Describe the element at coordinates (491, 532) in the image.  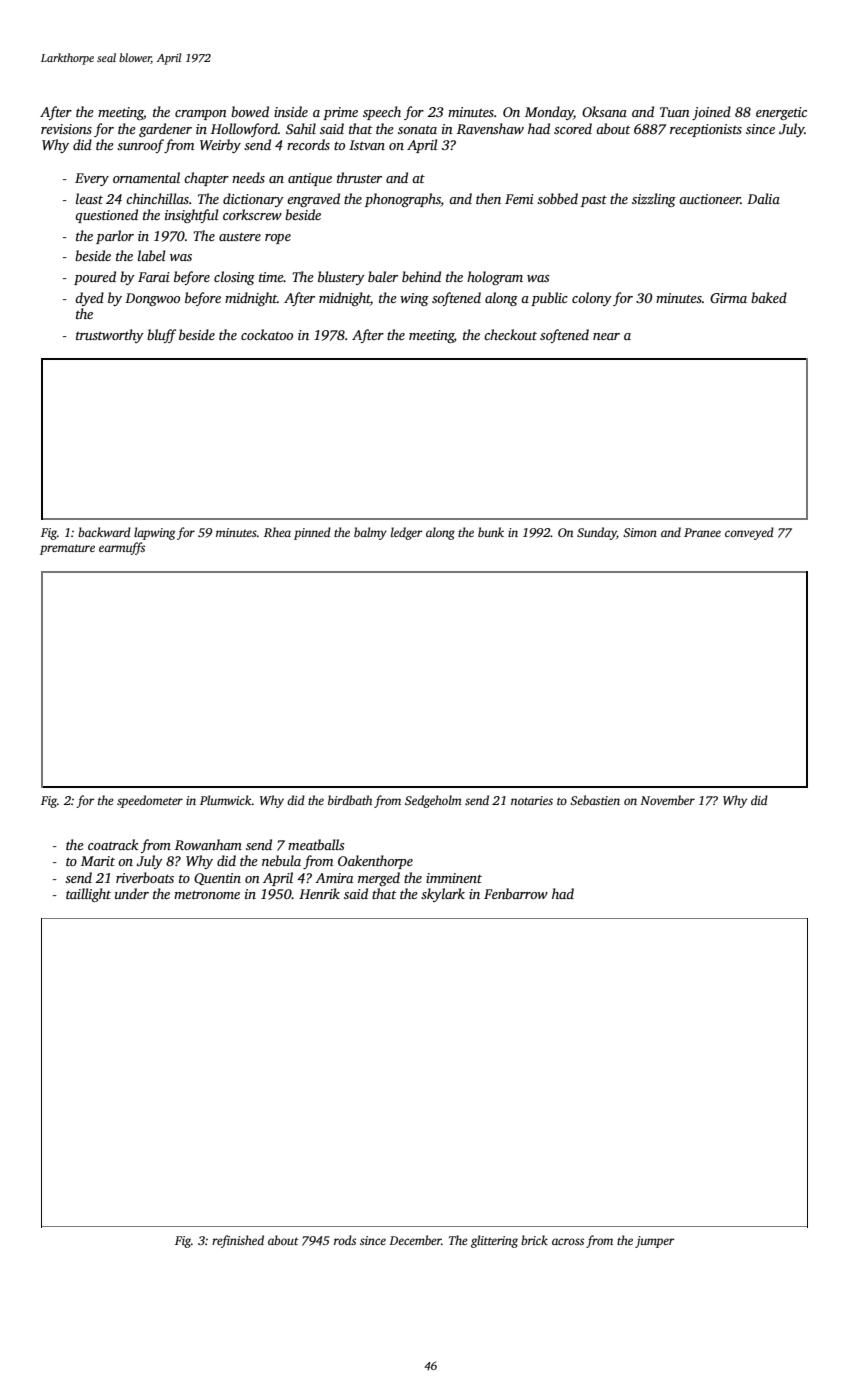
I see `bunk` at that location.
